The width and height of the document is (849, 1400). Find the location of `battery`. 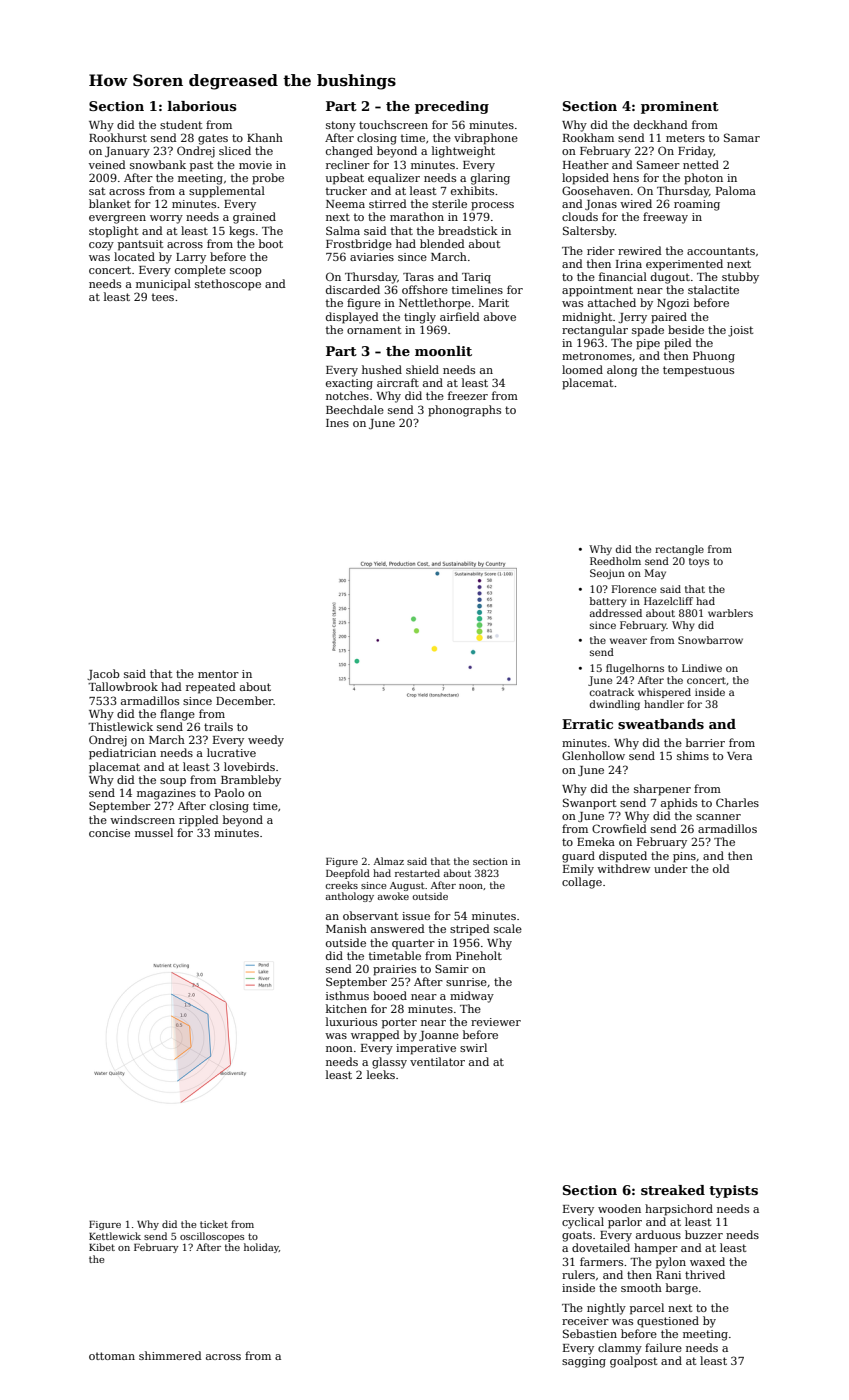

battery is located at coordinates (608, 602).
